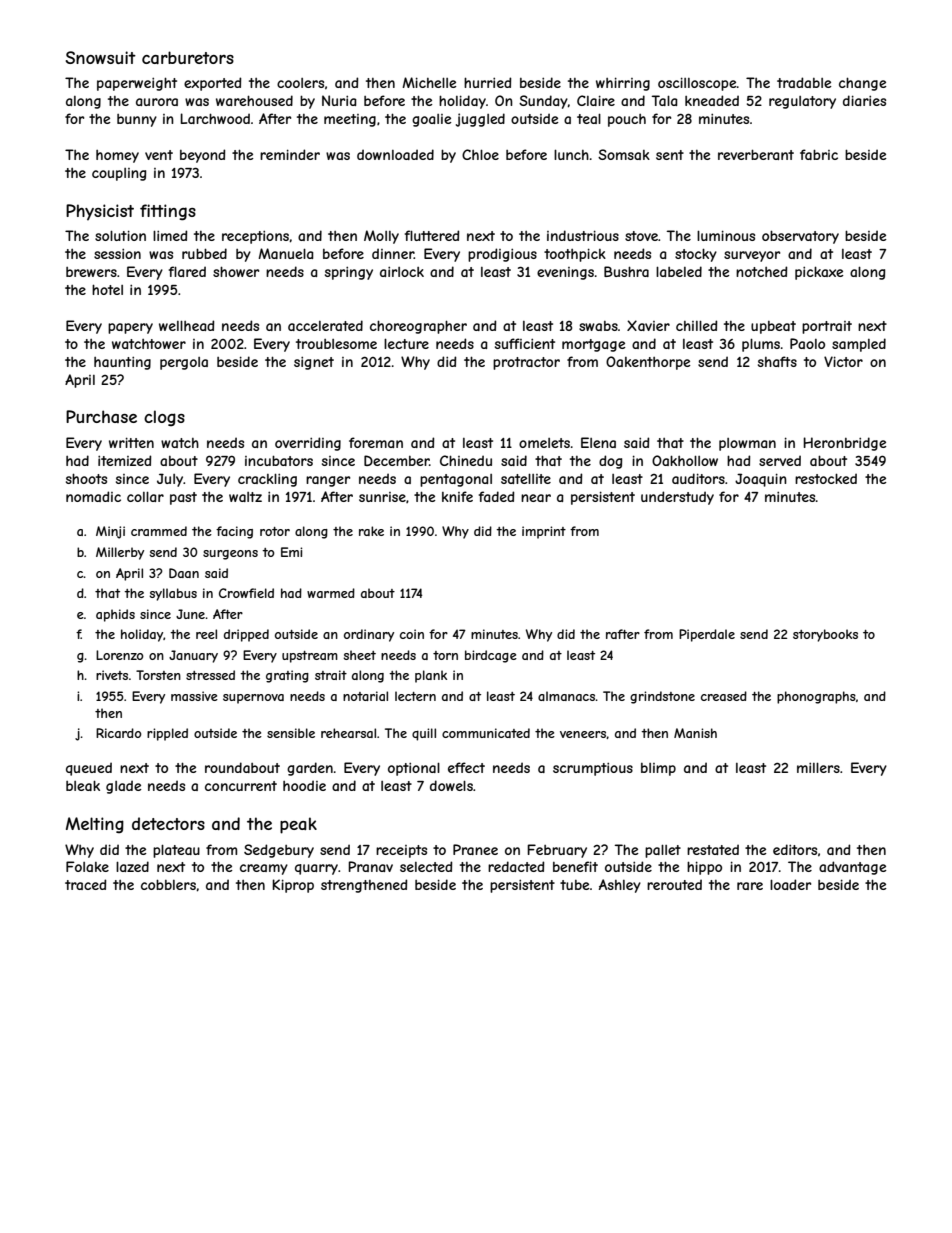 The height and width of the image is (1233, 952). What do you see at coordinates (376, 442) in the image?
I see `foreman` at bounding box center [376, 442].
